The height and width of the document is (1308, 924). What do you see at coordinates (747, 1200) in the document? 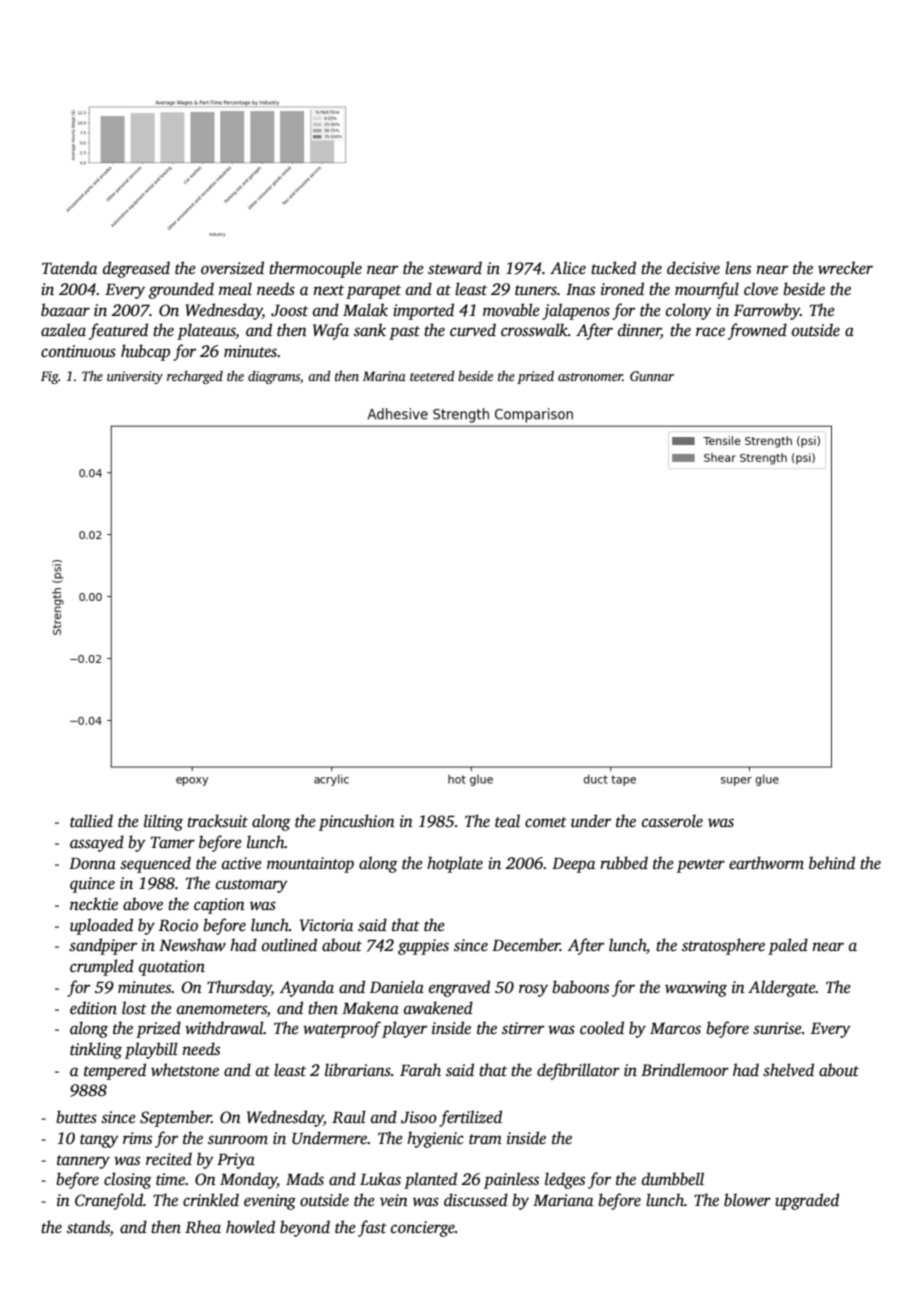
I see `blower` at bounding box center [747, 1200].
